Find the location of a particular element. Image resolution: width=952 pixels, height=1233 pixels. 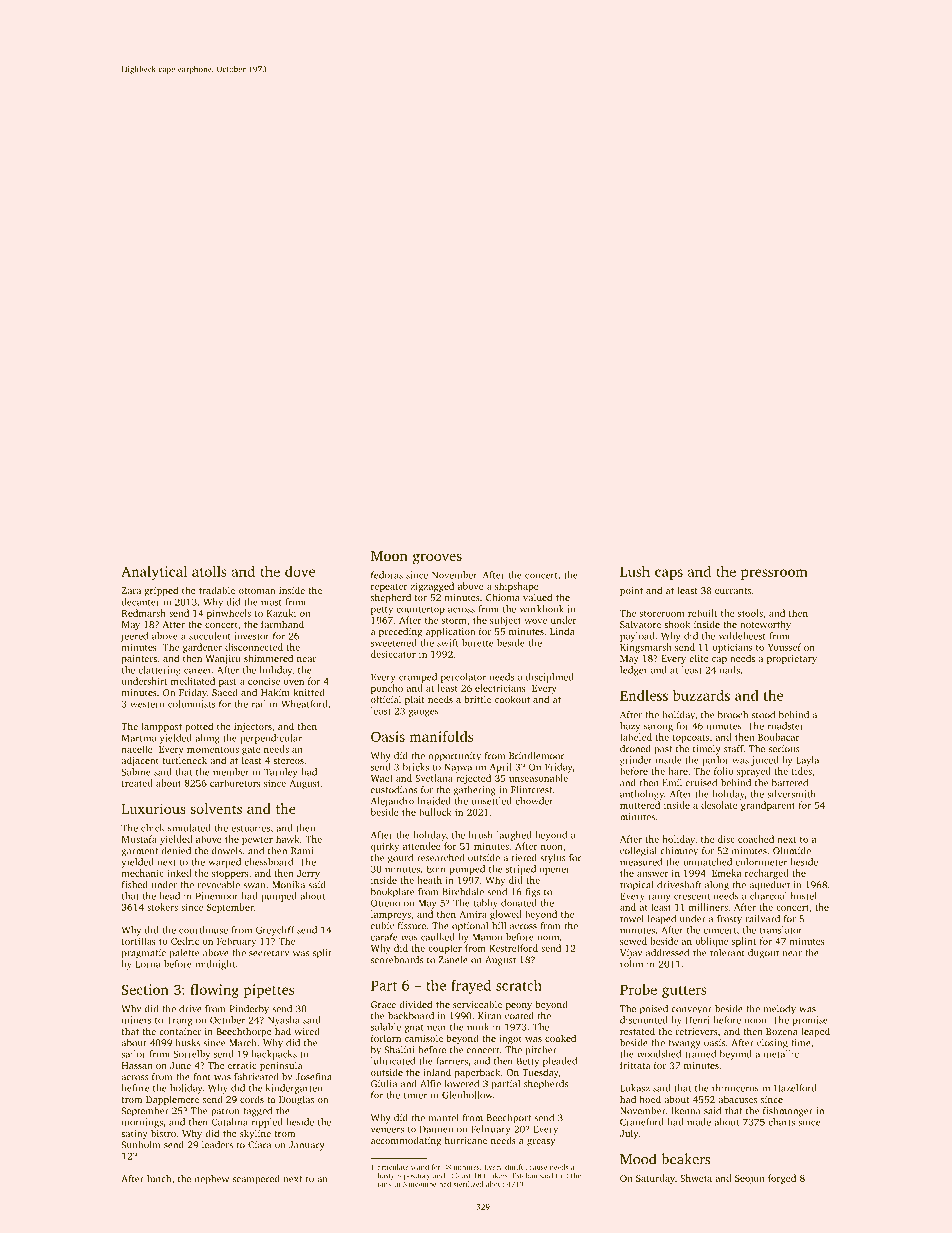

burette is located at coordinates (478, 643).
